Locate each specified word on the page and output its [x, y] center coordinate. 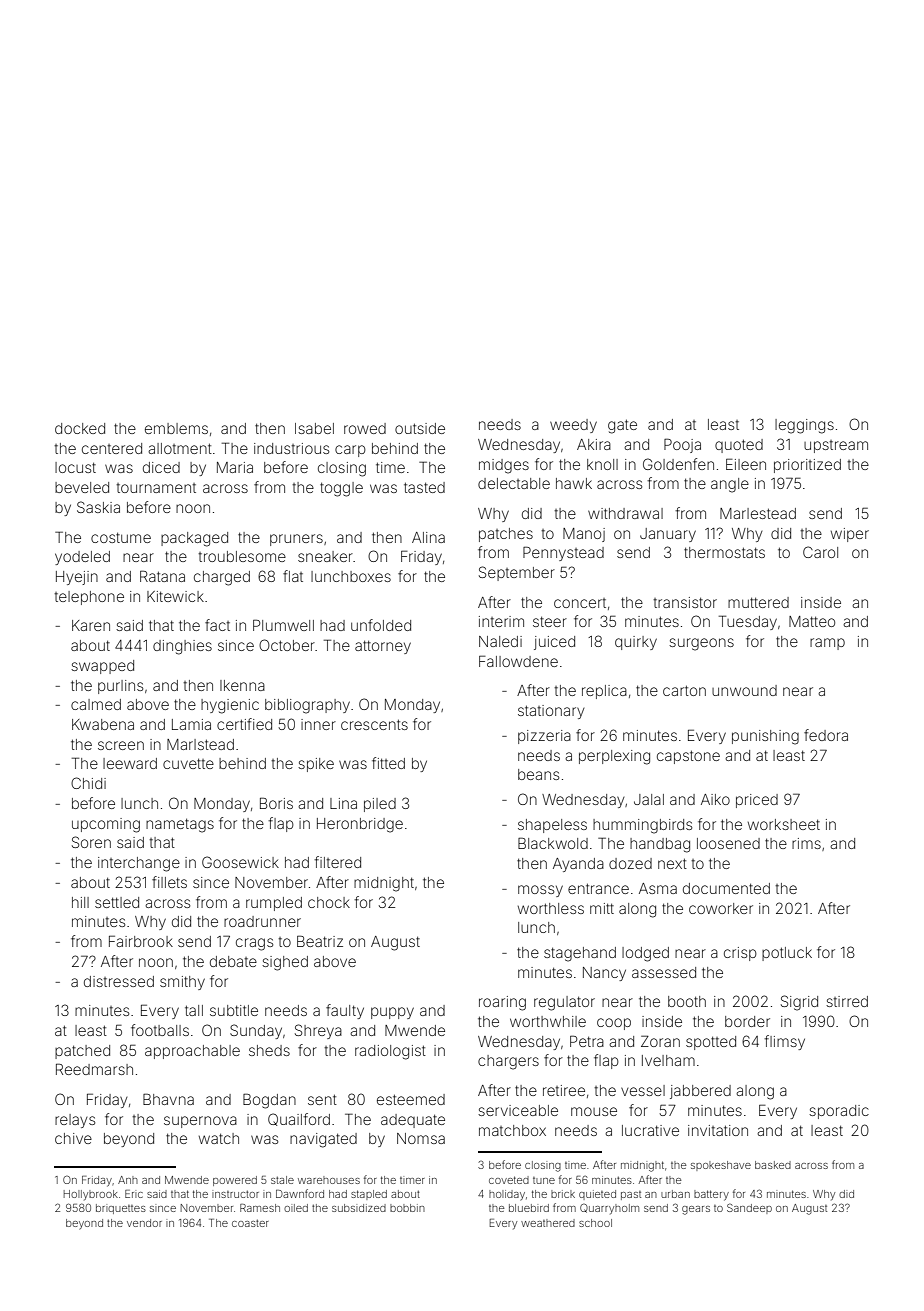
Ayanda [578, 865]
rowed [365, 428]
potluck [787, 954]
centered [112, 448]
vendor [144, 1223]
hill [80, 902]
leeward [130, 763]
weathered [548, 1223]
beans [538, 774]
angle [730, 485]
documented [726, 888]
